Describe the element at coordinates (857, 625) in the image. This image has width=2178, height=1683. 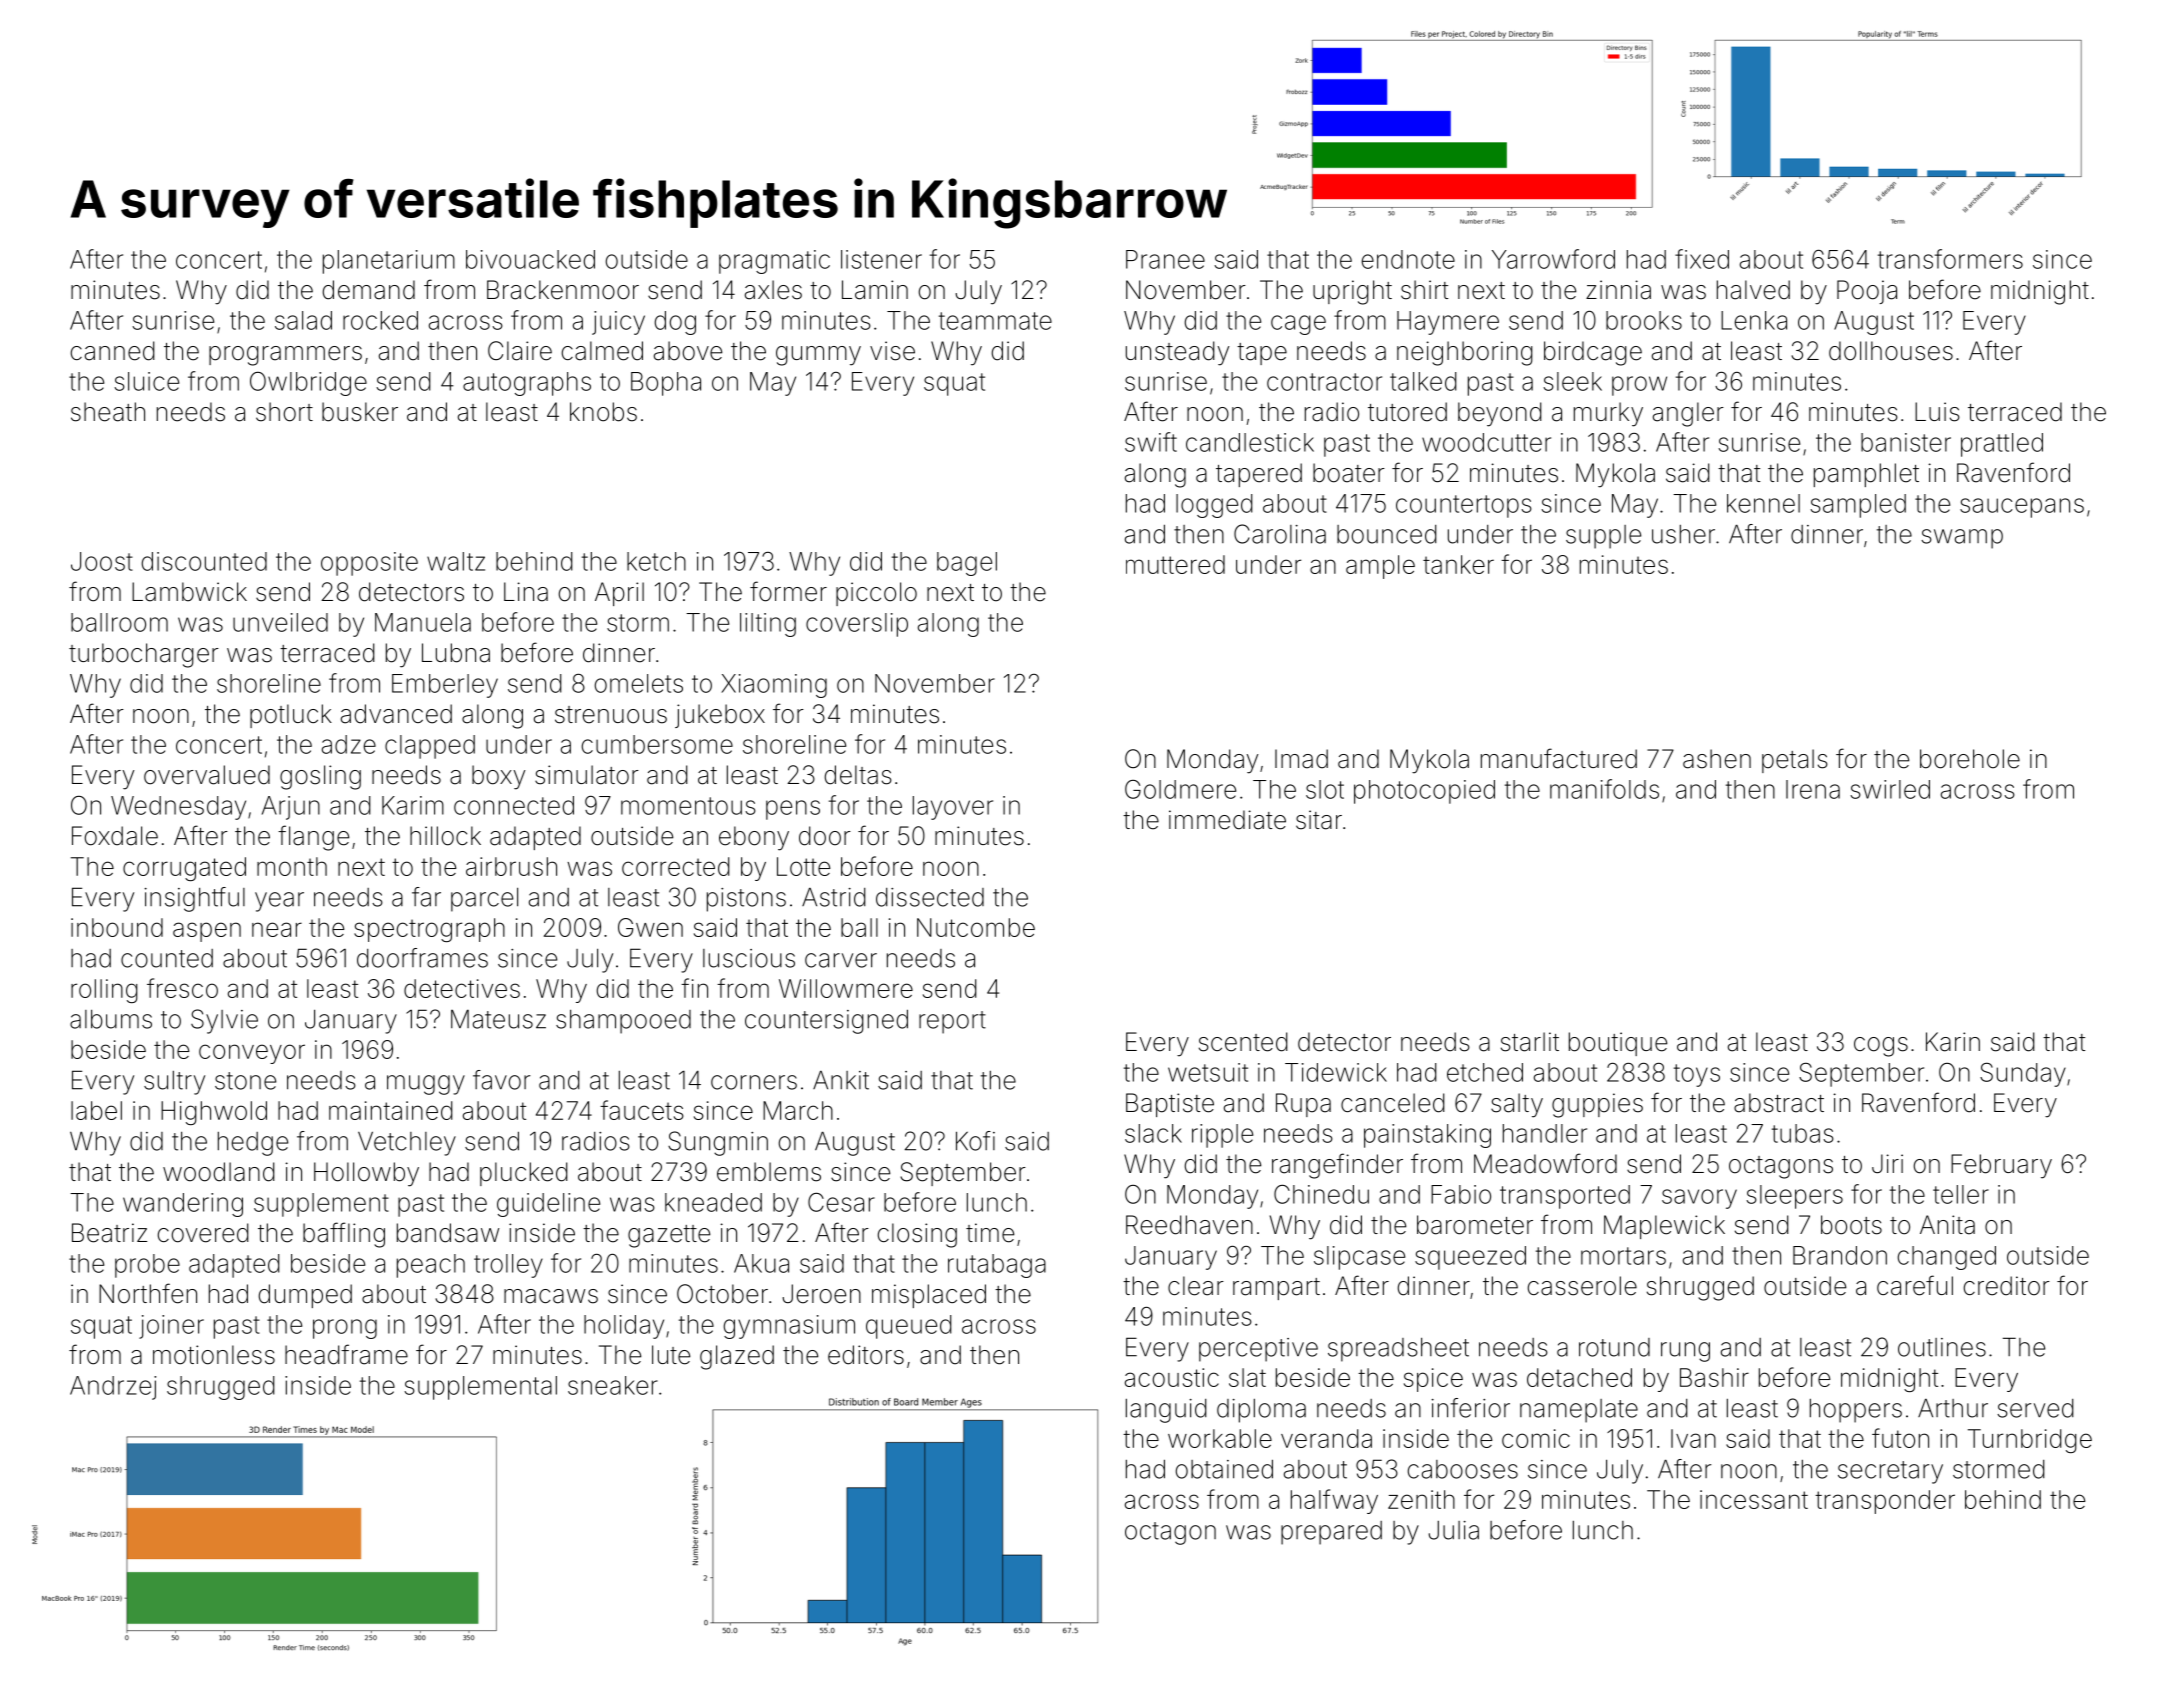
I see `coverslip` at that location.
